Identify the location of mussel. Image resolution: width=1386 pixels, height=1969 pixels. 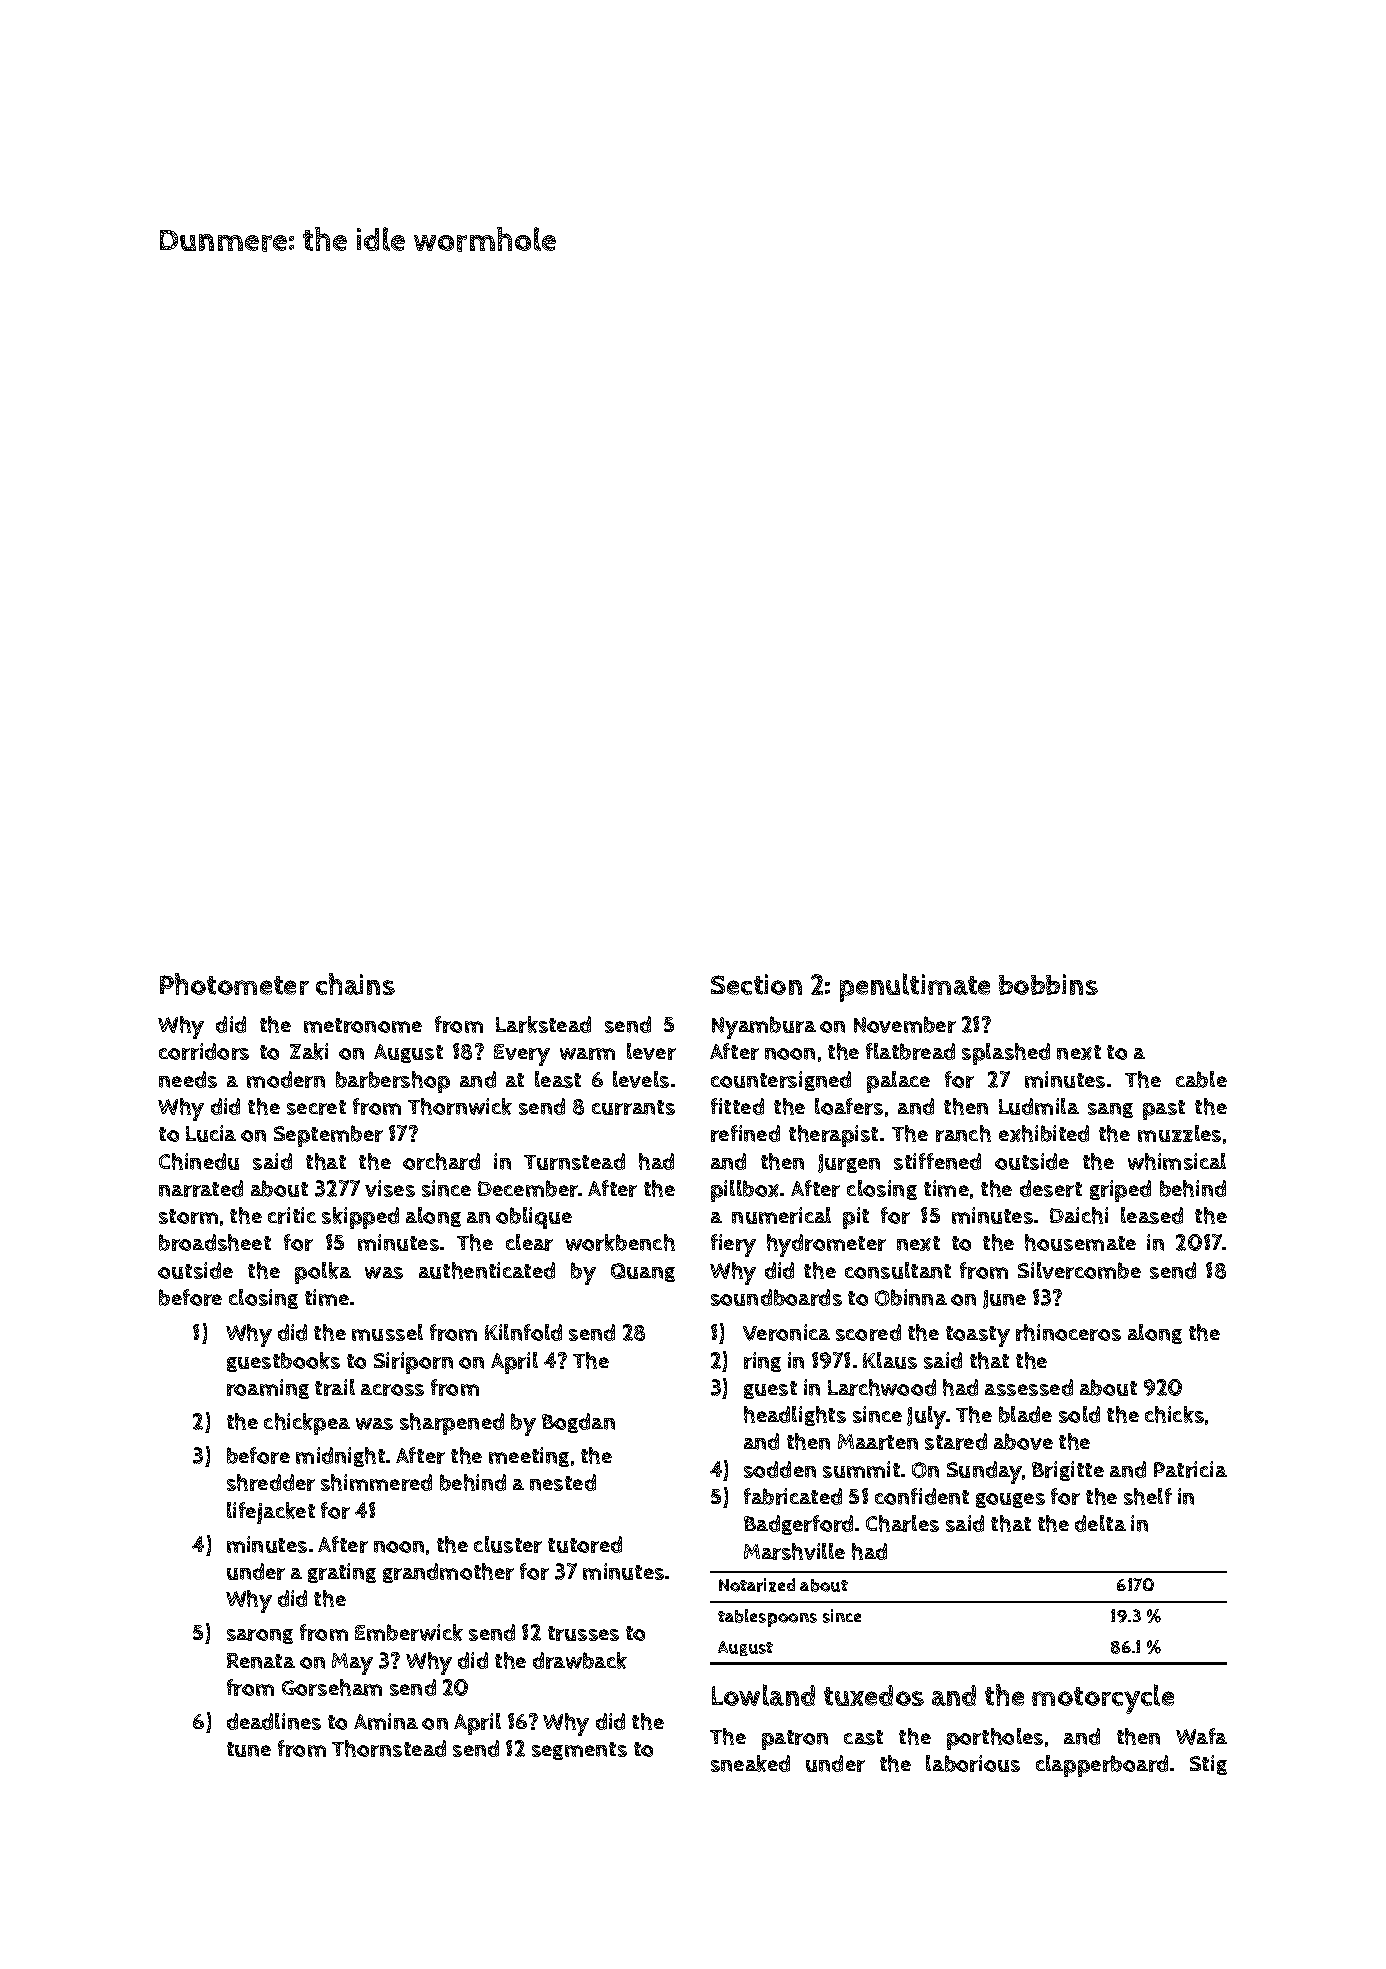
(387, 1332).
